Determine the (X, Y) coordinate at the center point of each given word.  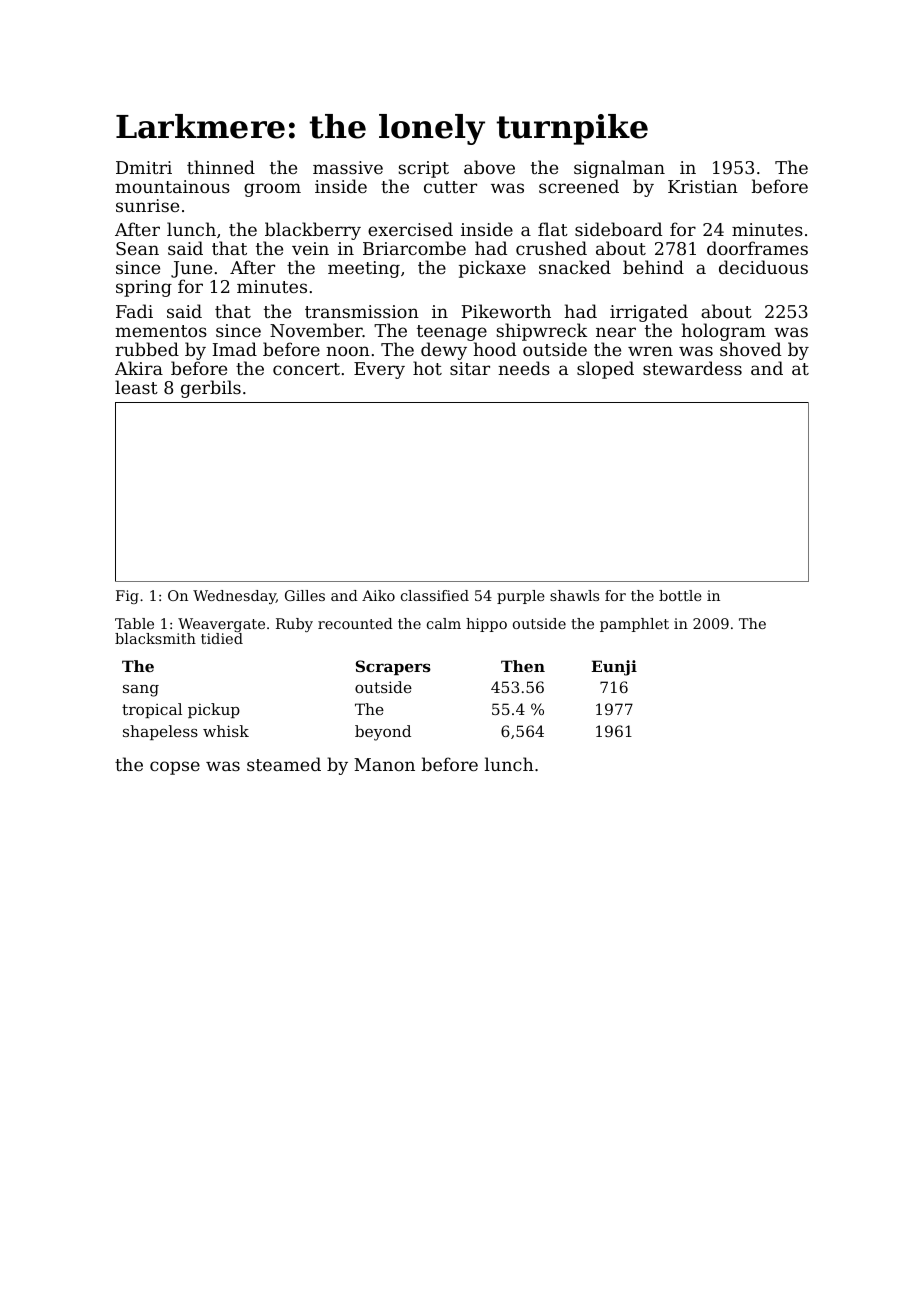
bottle (680, 595)
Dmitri (144, 167)
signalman (619, 169)
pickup (214, 710)
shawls (574, 595)
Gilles (305, 595)
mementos (161, 331)
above (489, 167)
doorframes (757, 248)
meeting (364, 269)
